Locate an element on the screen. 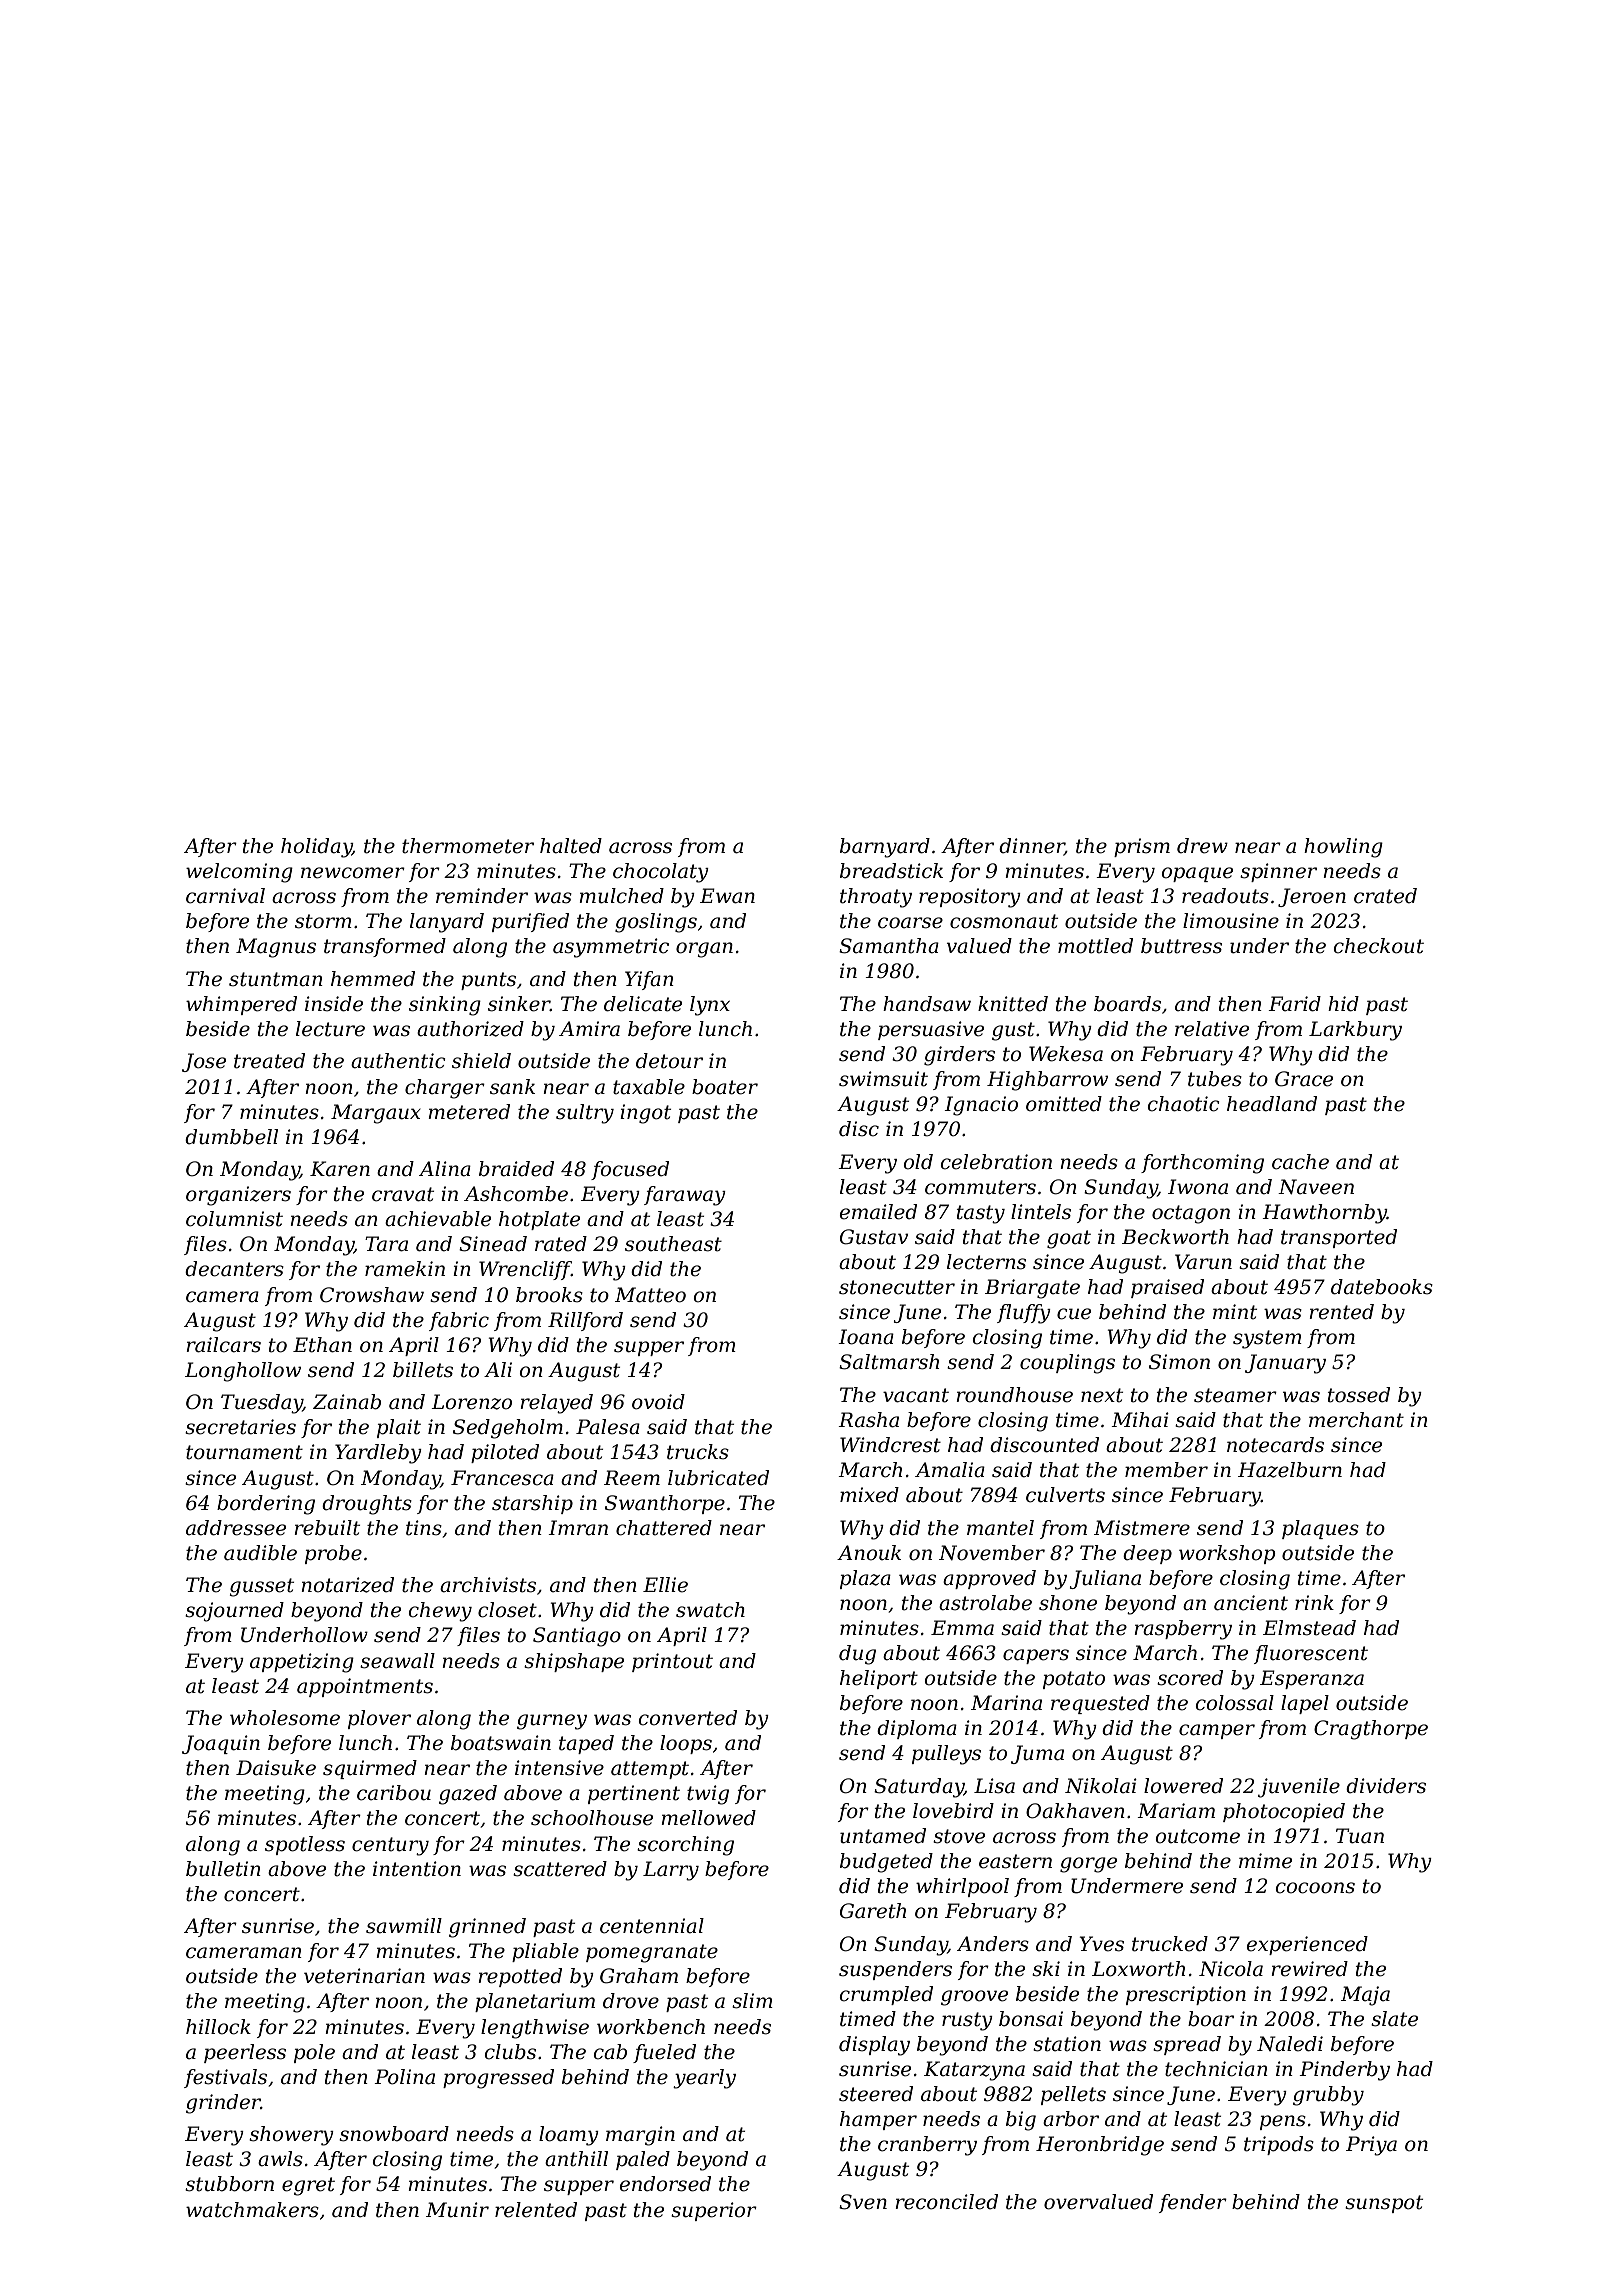 Image resolution: width=1620 pixels, height=2292 pixels. astrolabe is located at coordinates (985, 1603).
